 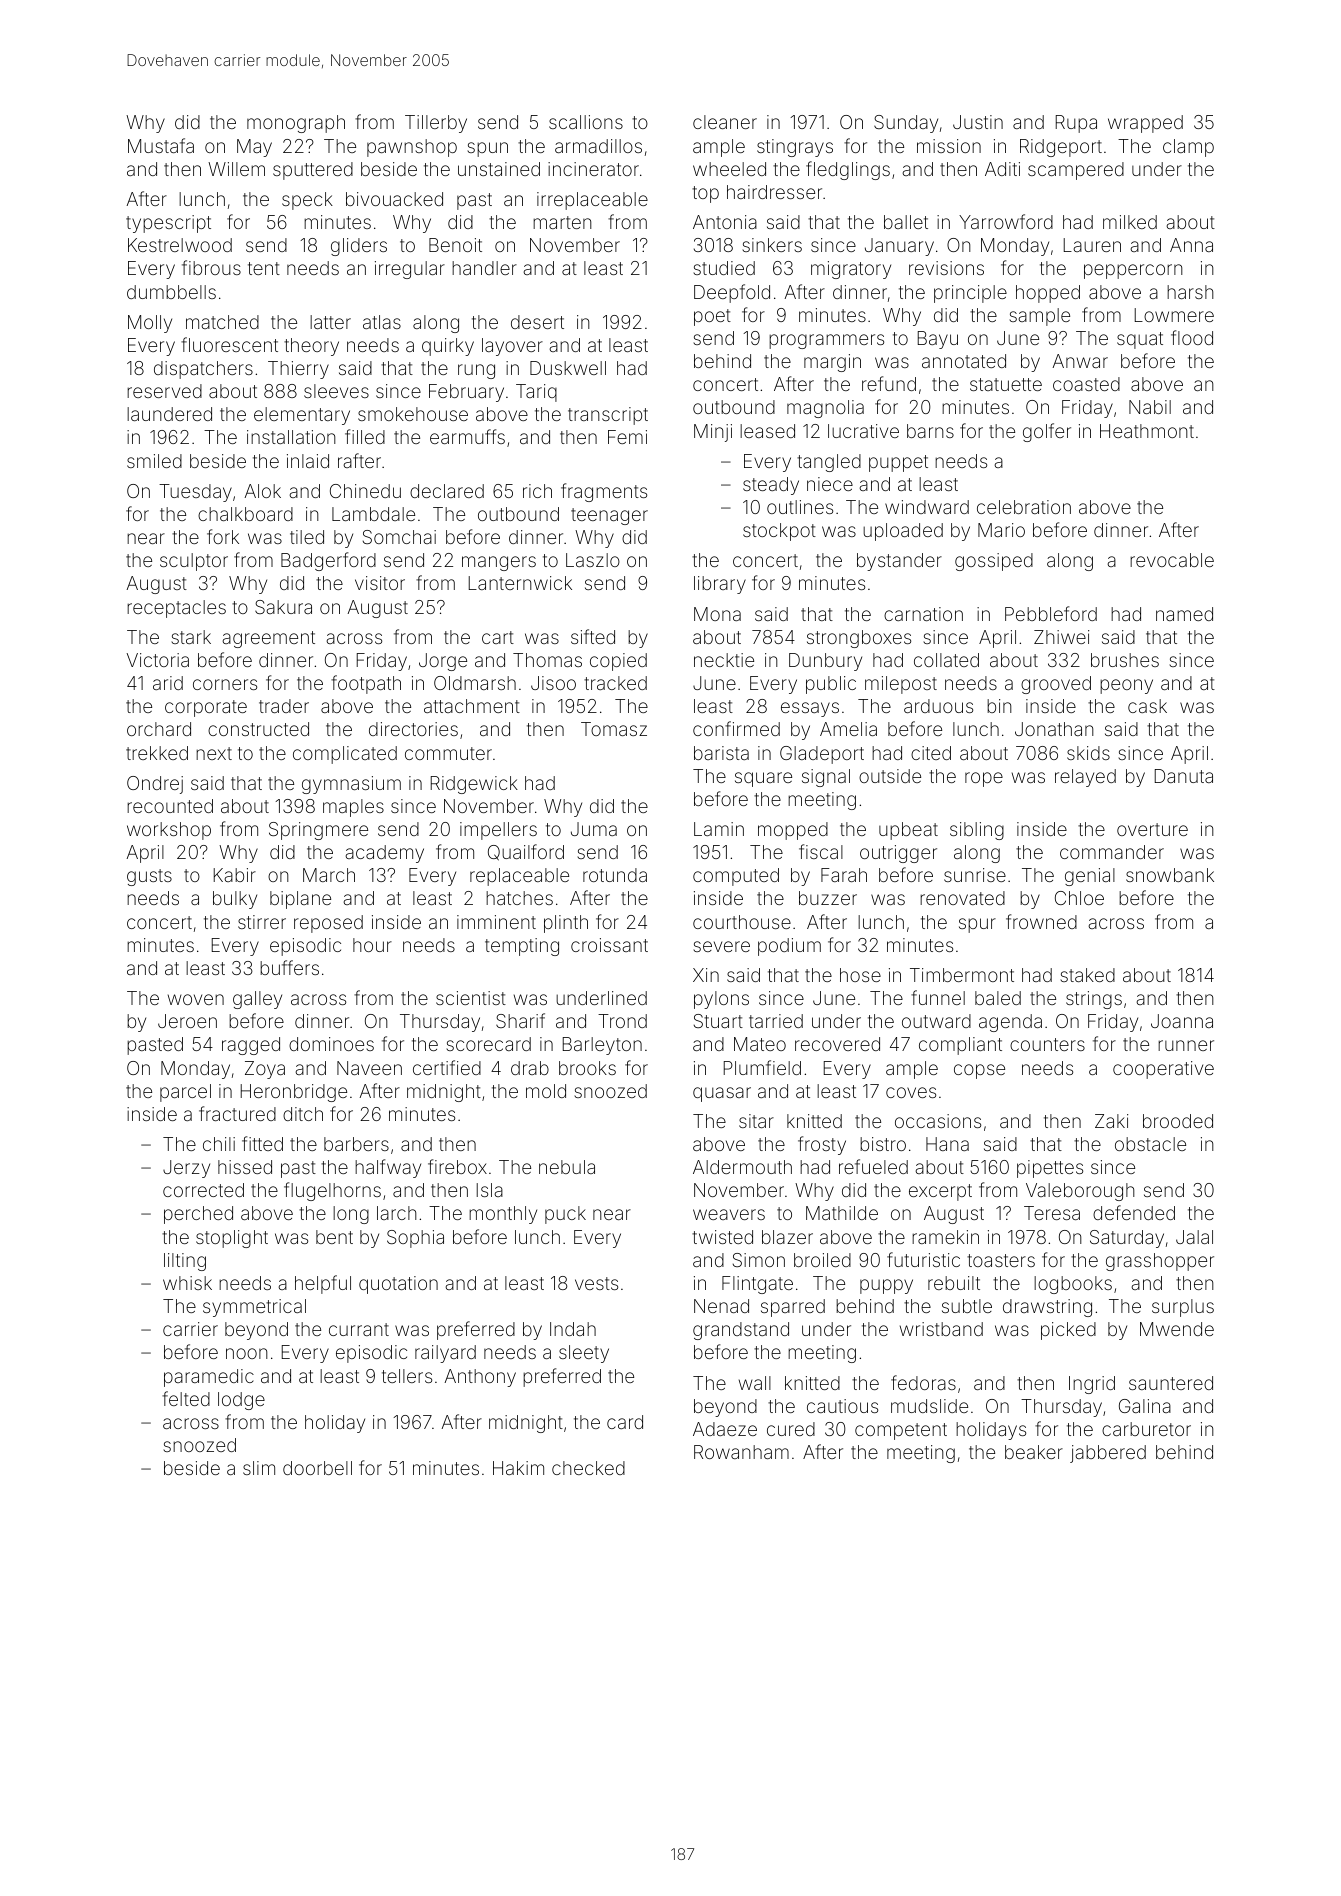 What do you see at coordinates (614, 729) in the screenshot?
I see `Tomasz` at bounding box center [614, 729].
